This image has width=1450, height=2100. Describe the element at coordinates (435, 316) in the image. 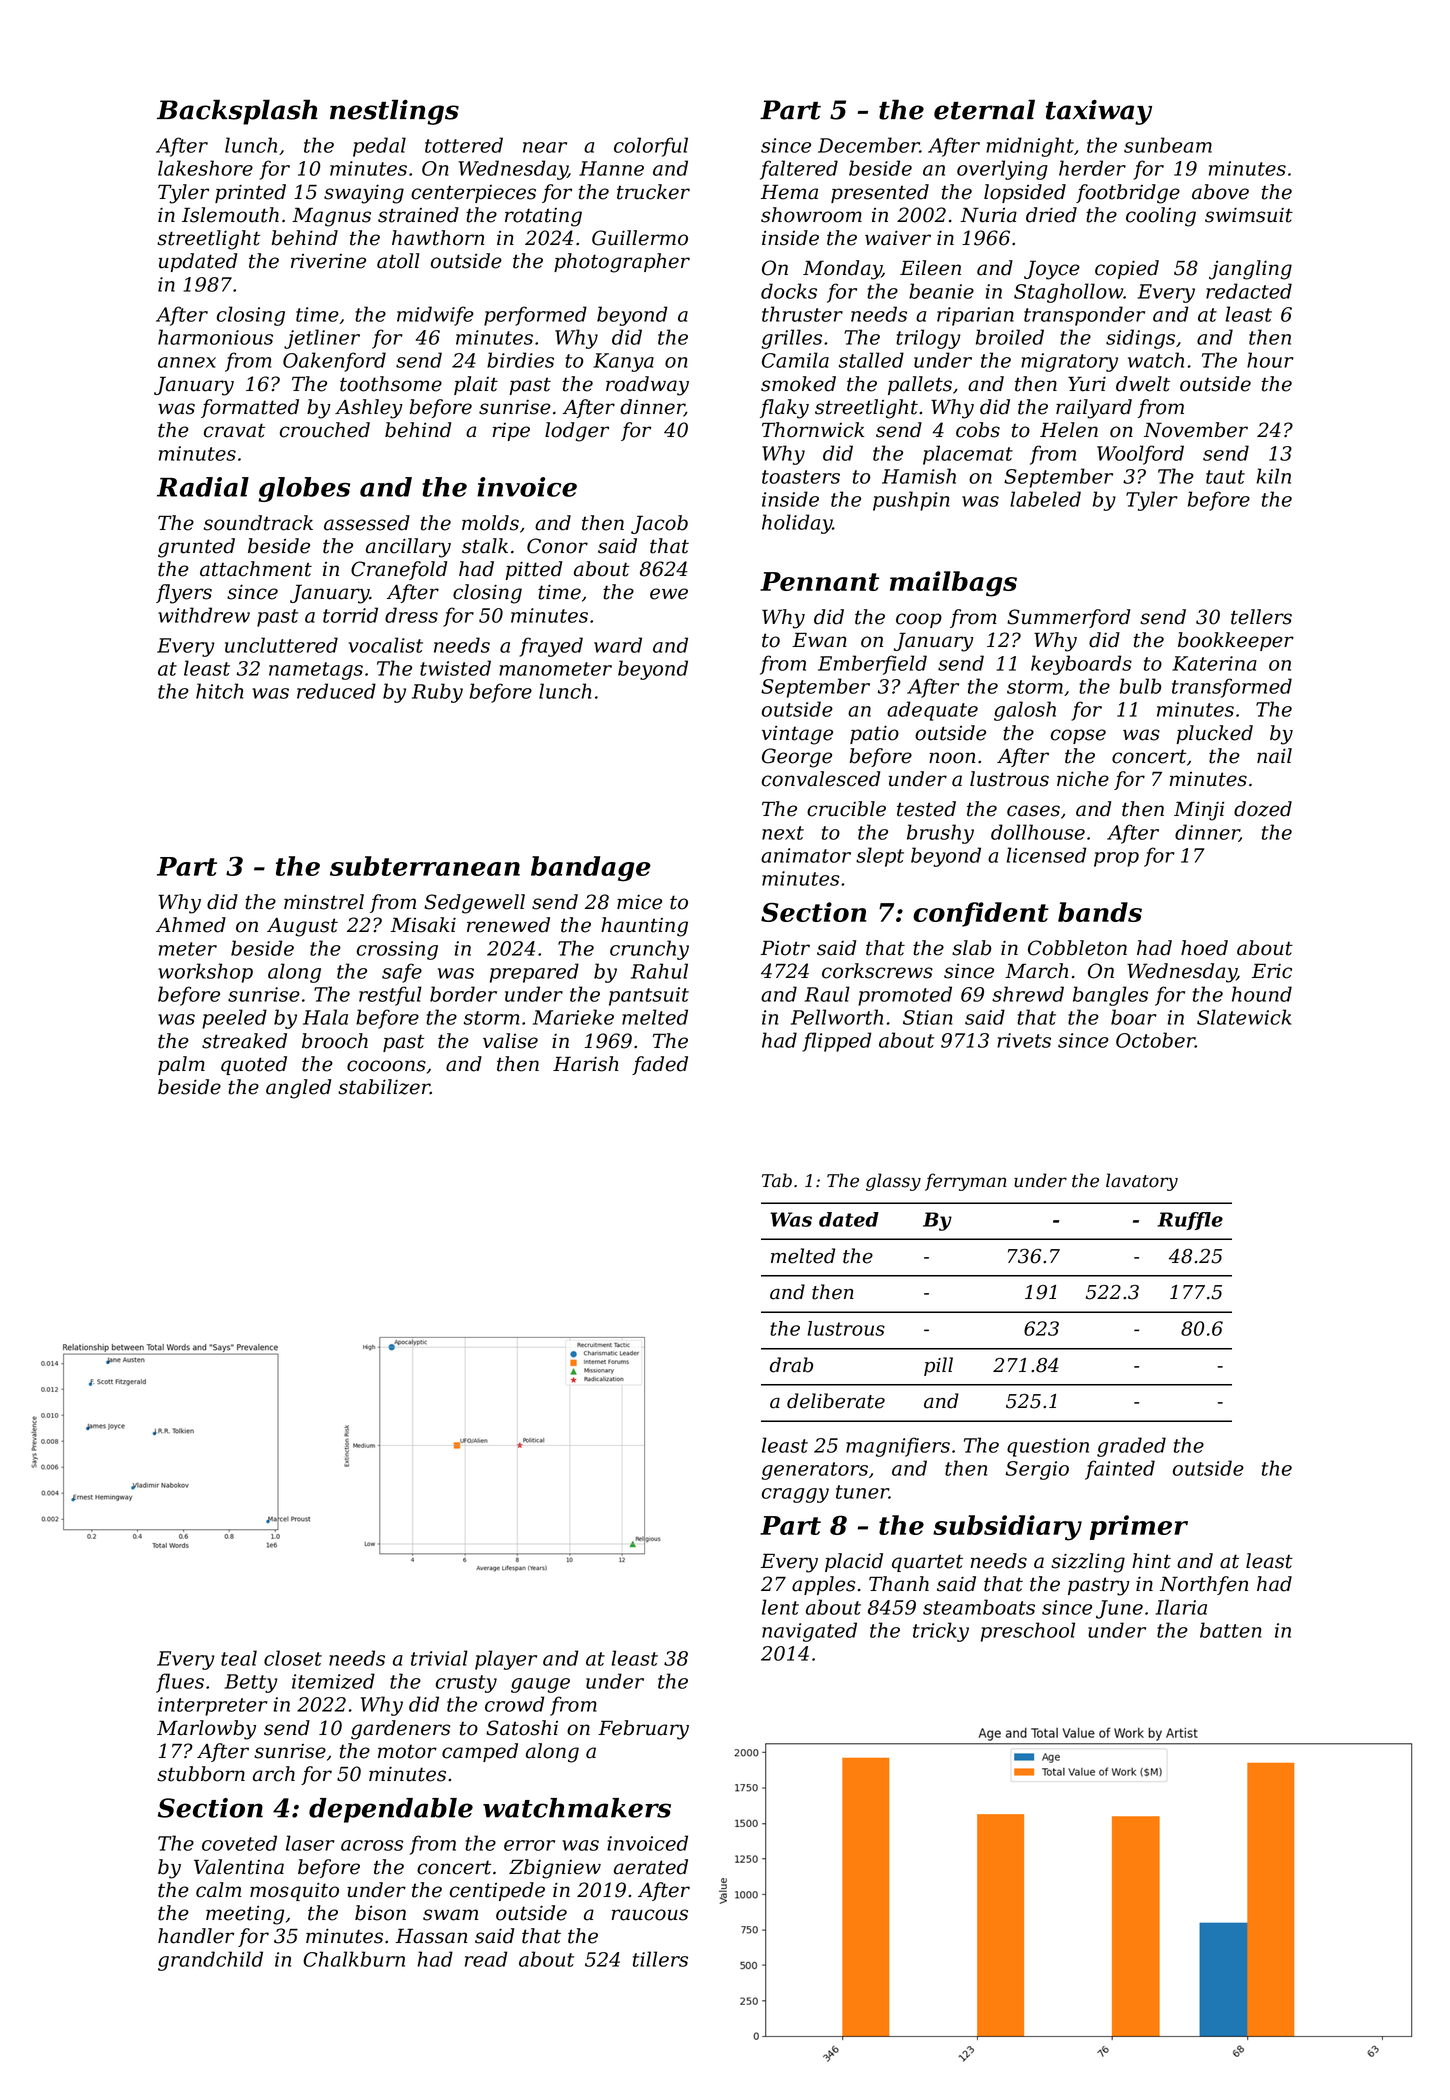

I see `midwife` at that location.
